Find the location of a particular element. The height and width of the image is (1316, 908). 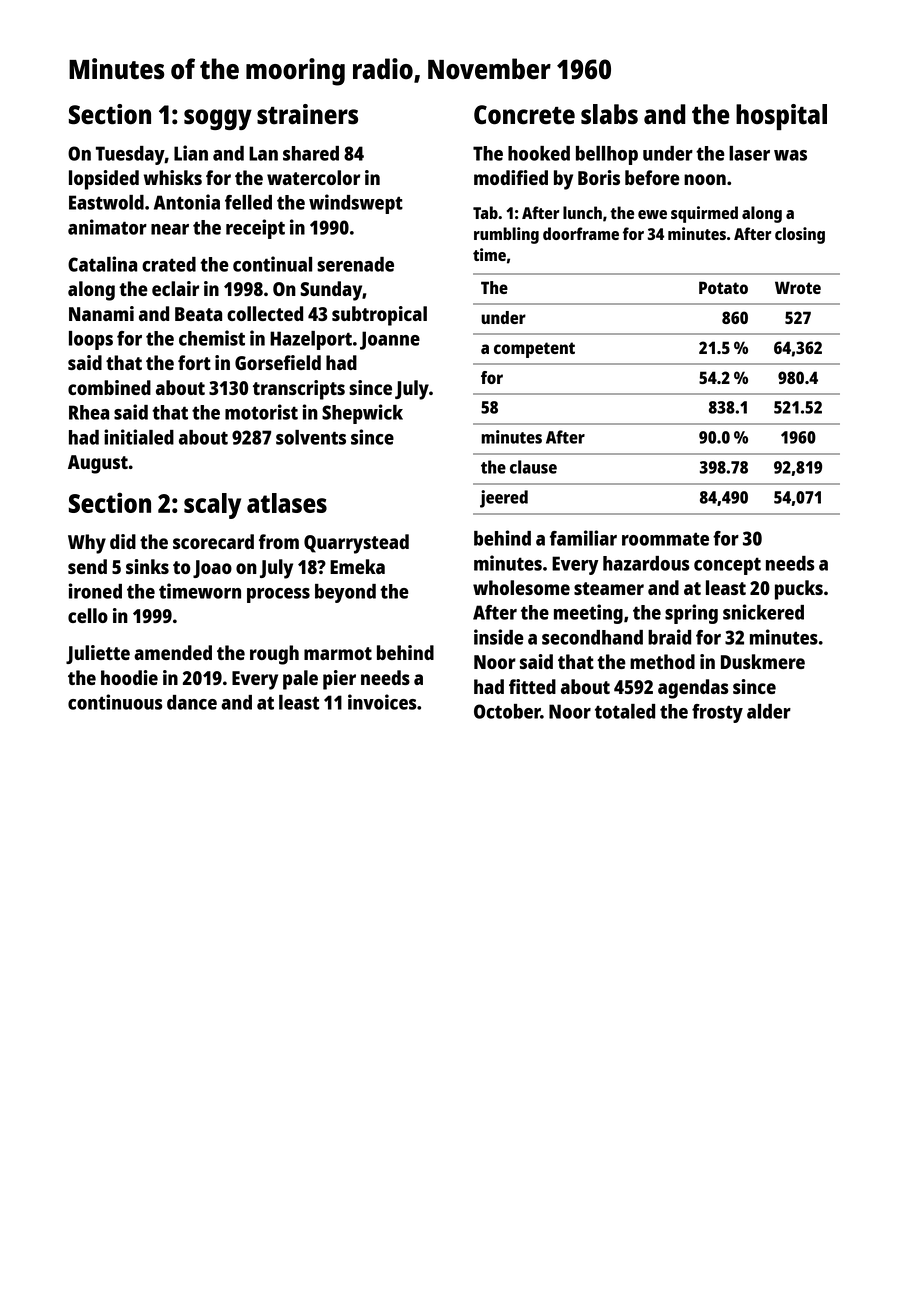

hooked is located at coordinates (539, 153).
